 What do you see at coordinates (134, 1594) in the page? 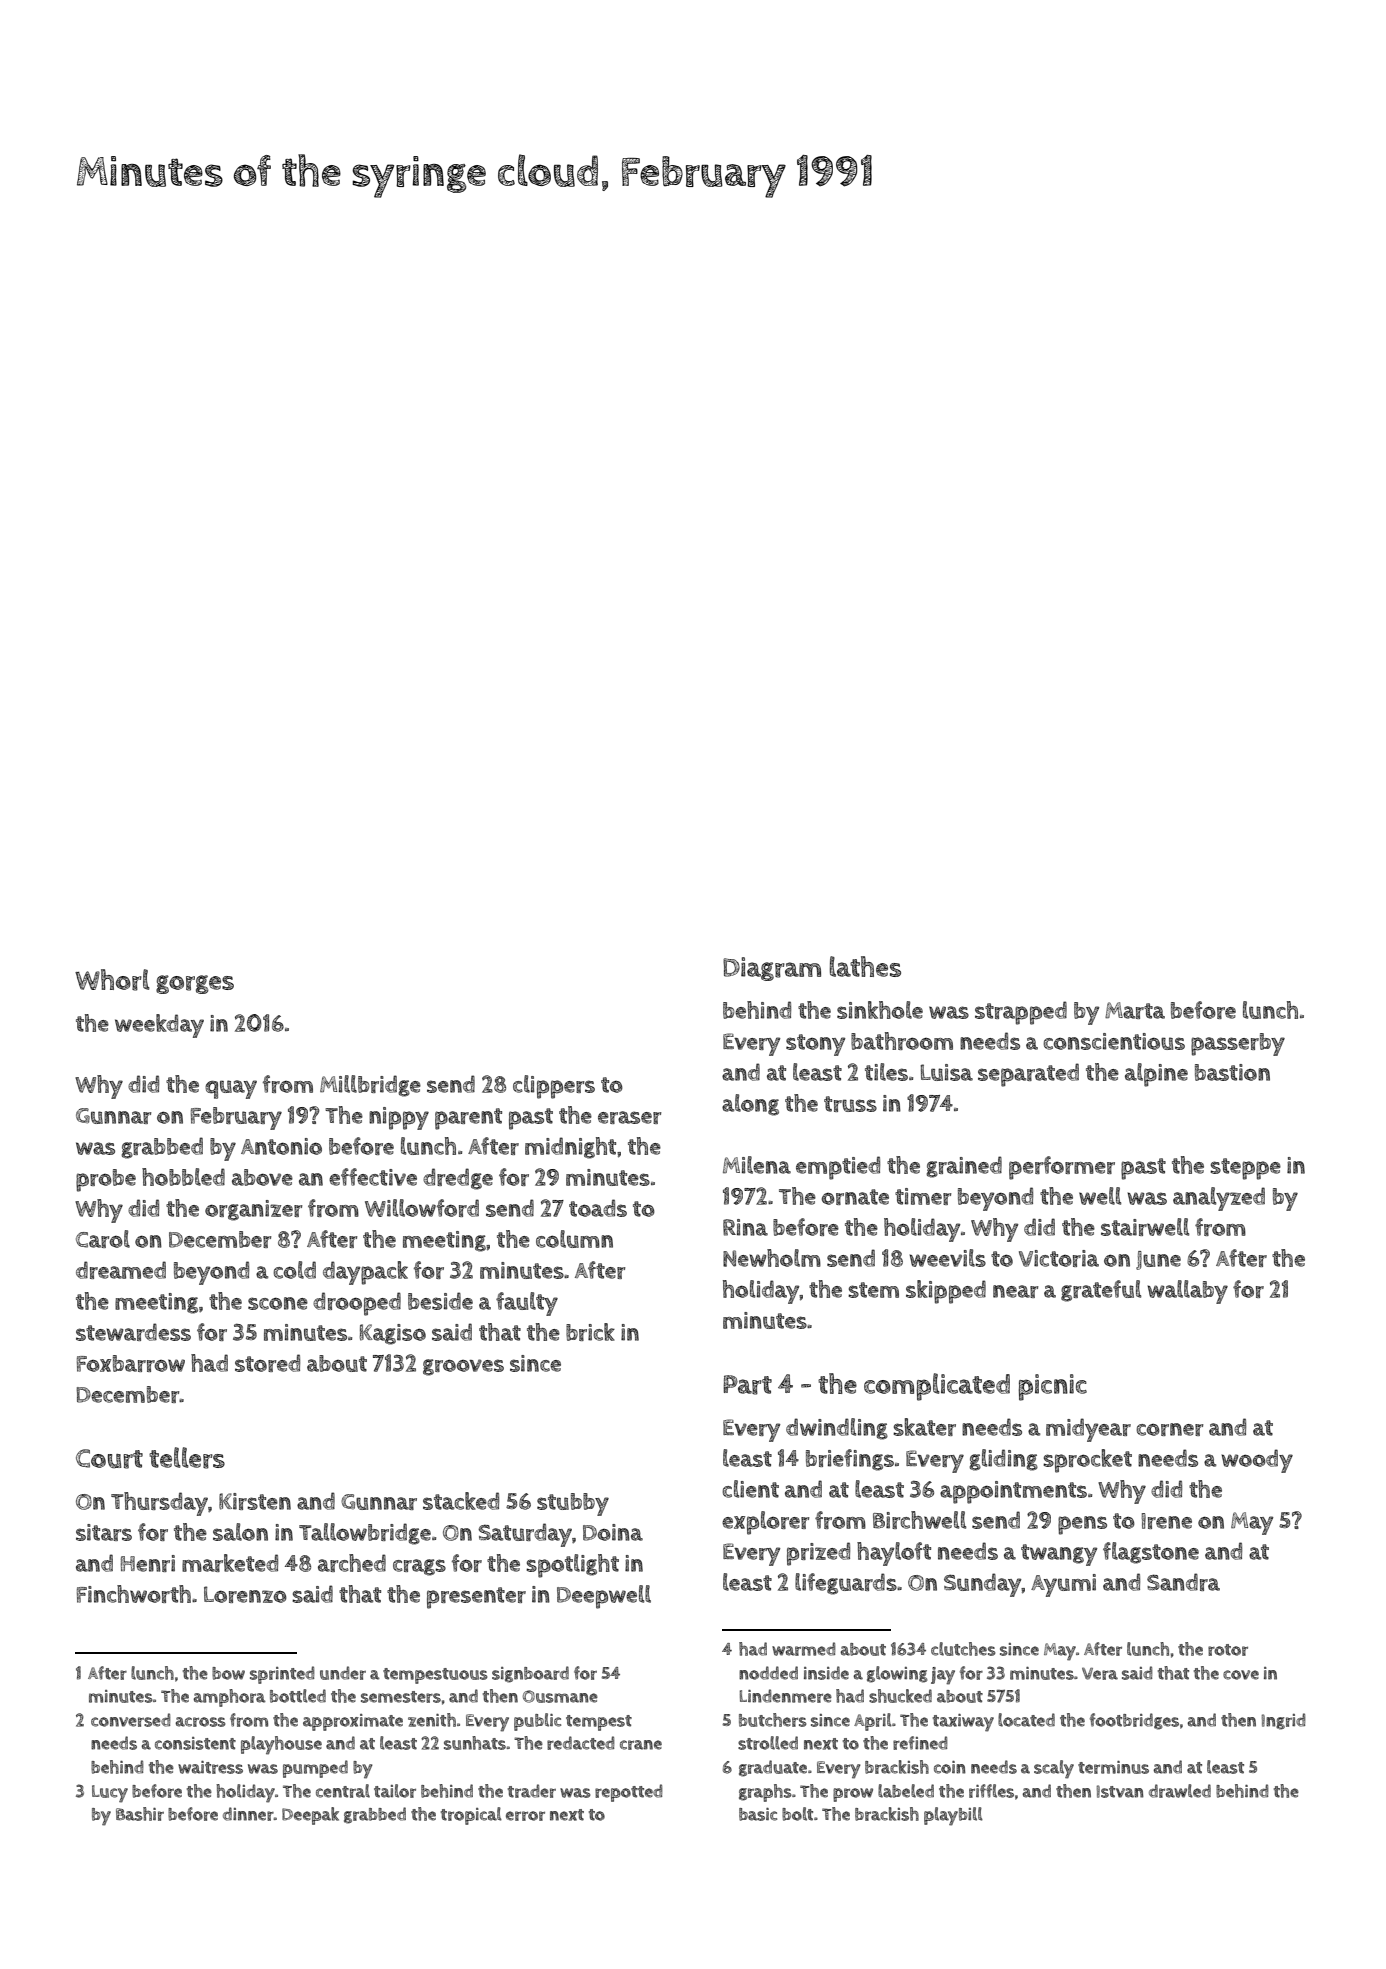
I see `Finchworth` at bounding box center [134, 1594].
